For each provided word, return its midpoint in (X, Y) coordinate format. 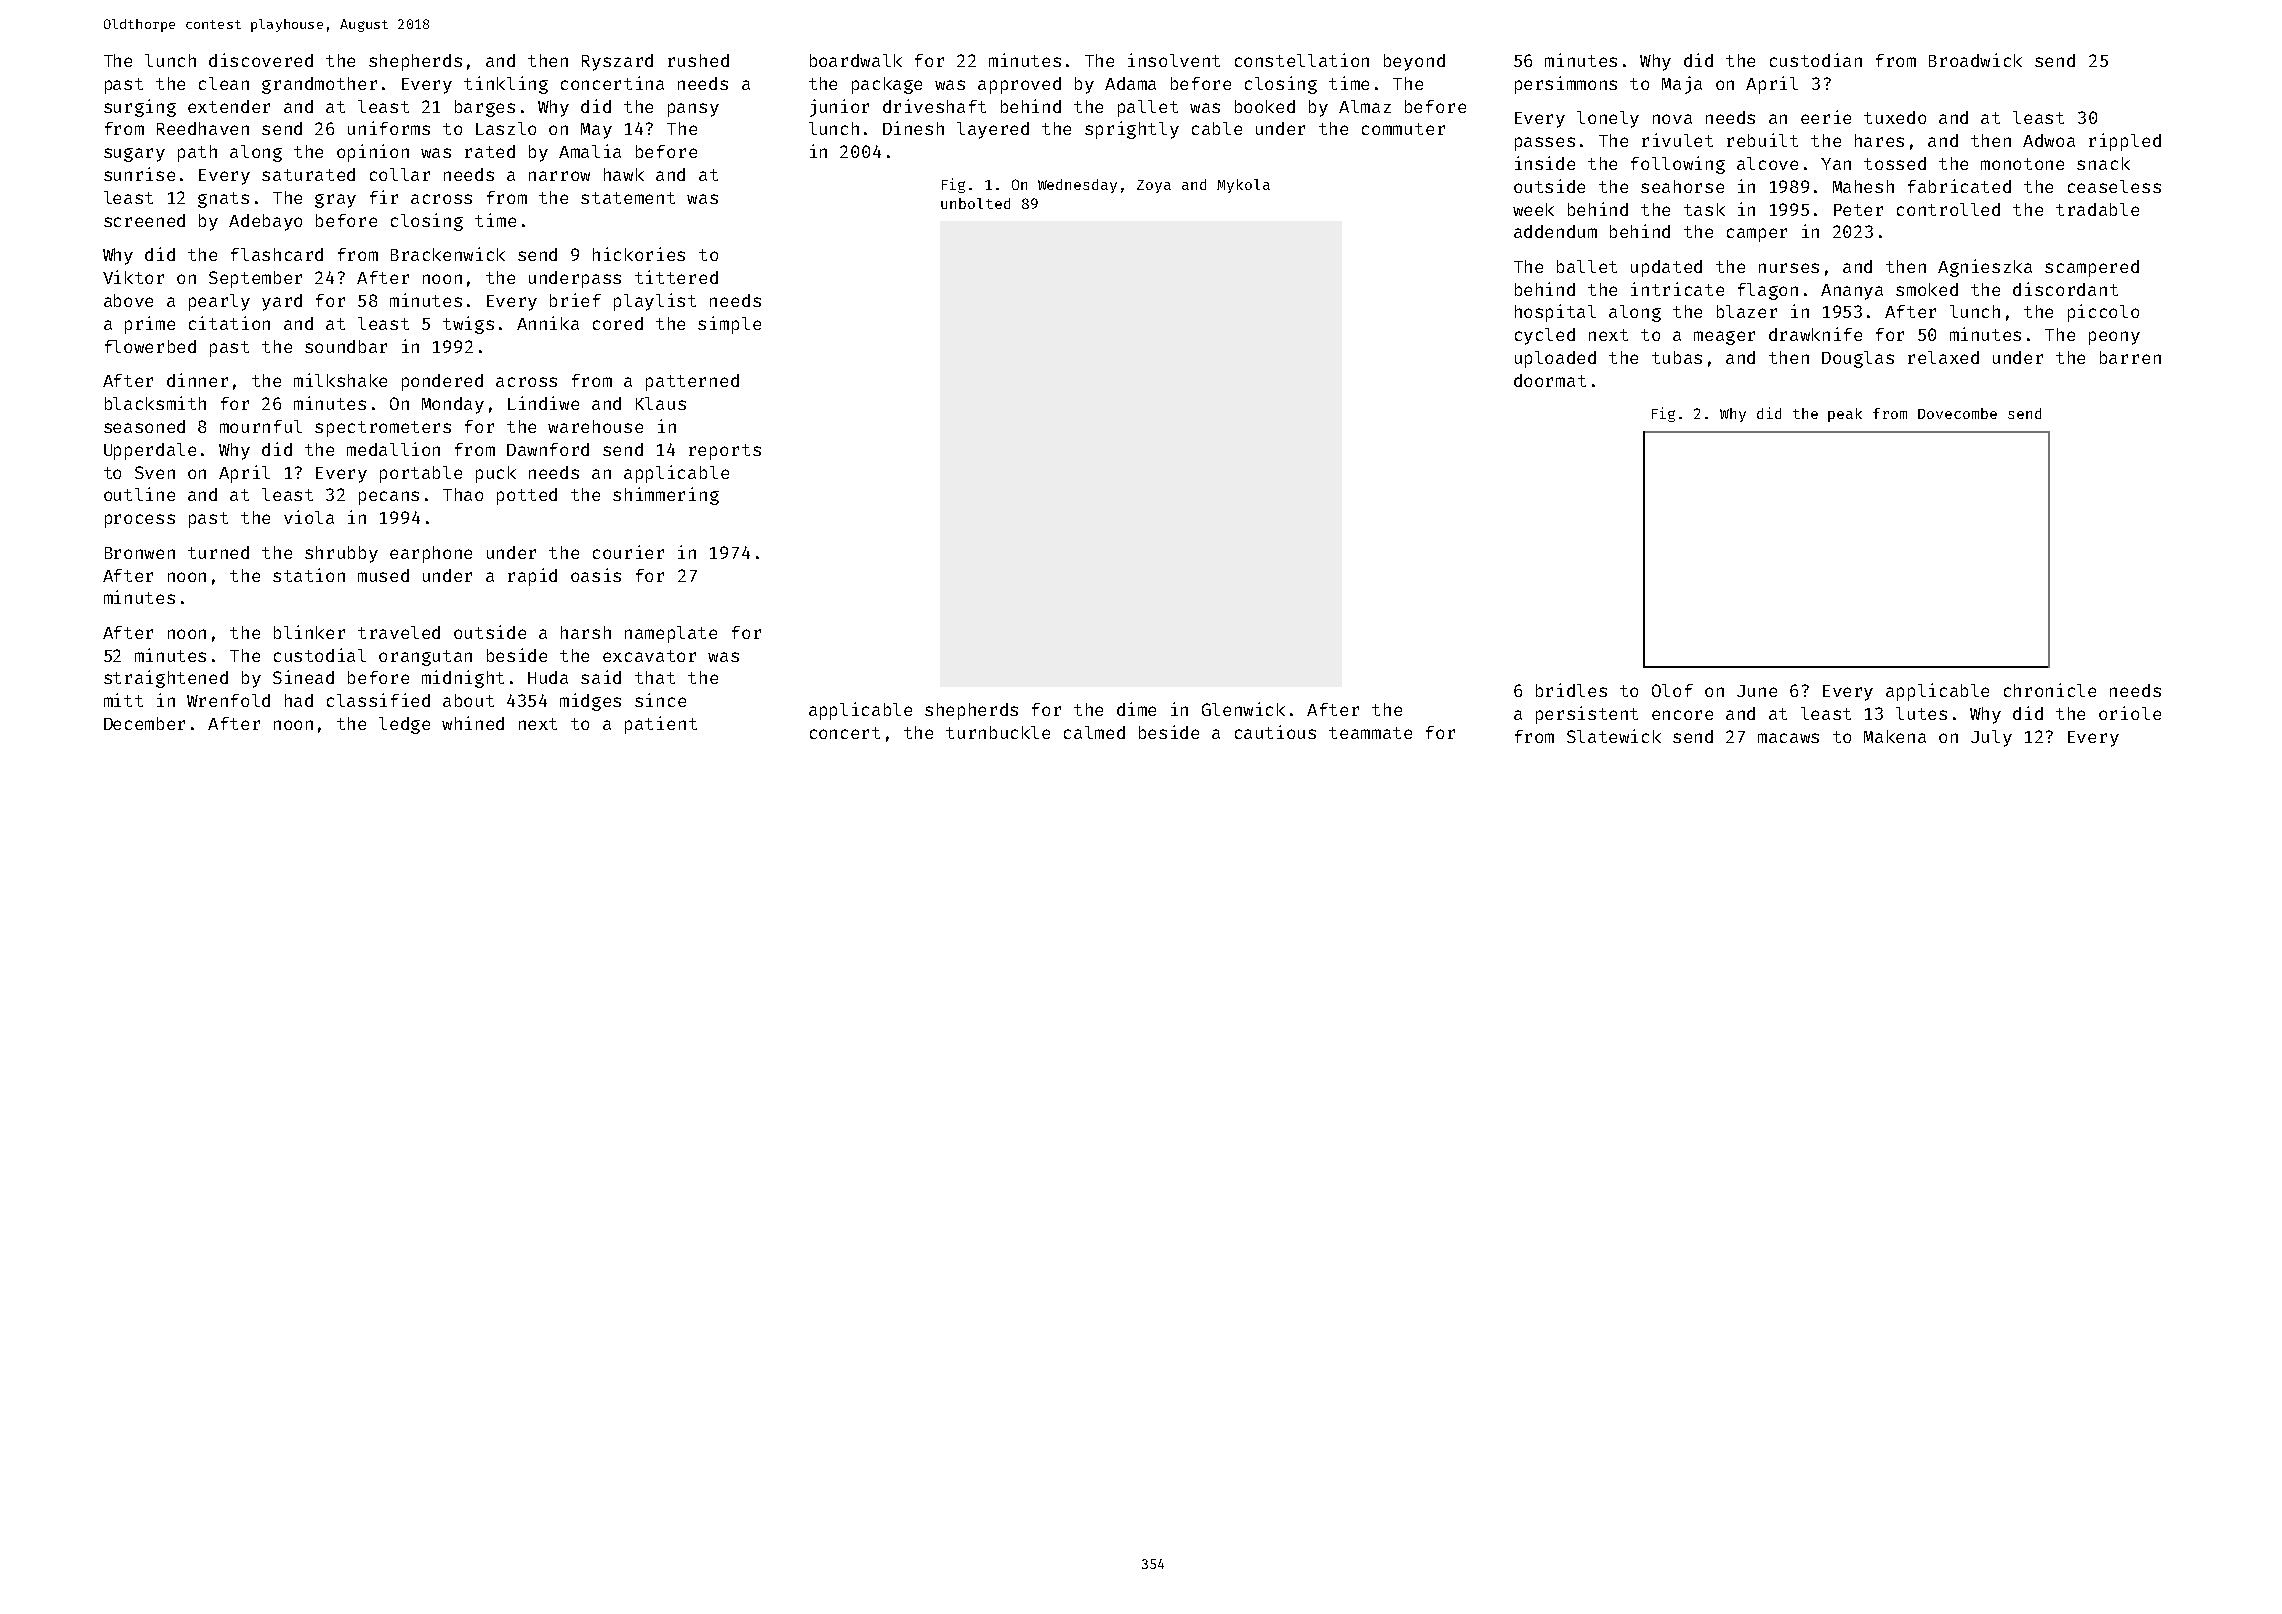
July (1991, 738)
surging (140, 108)
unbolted (975, 203)
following (1678, 165)
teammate (1370, 733)
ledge (404, 725)
